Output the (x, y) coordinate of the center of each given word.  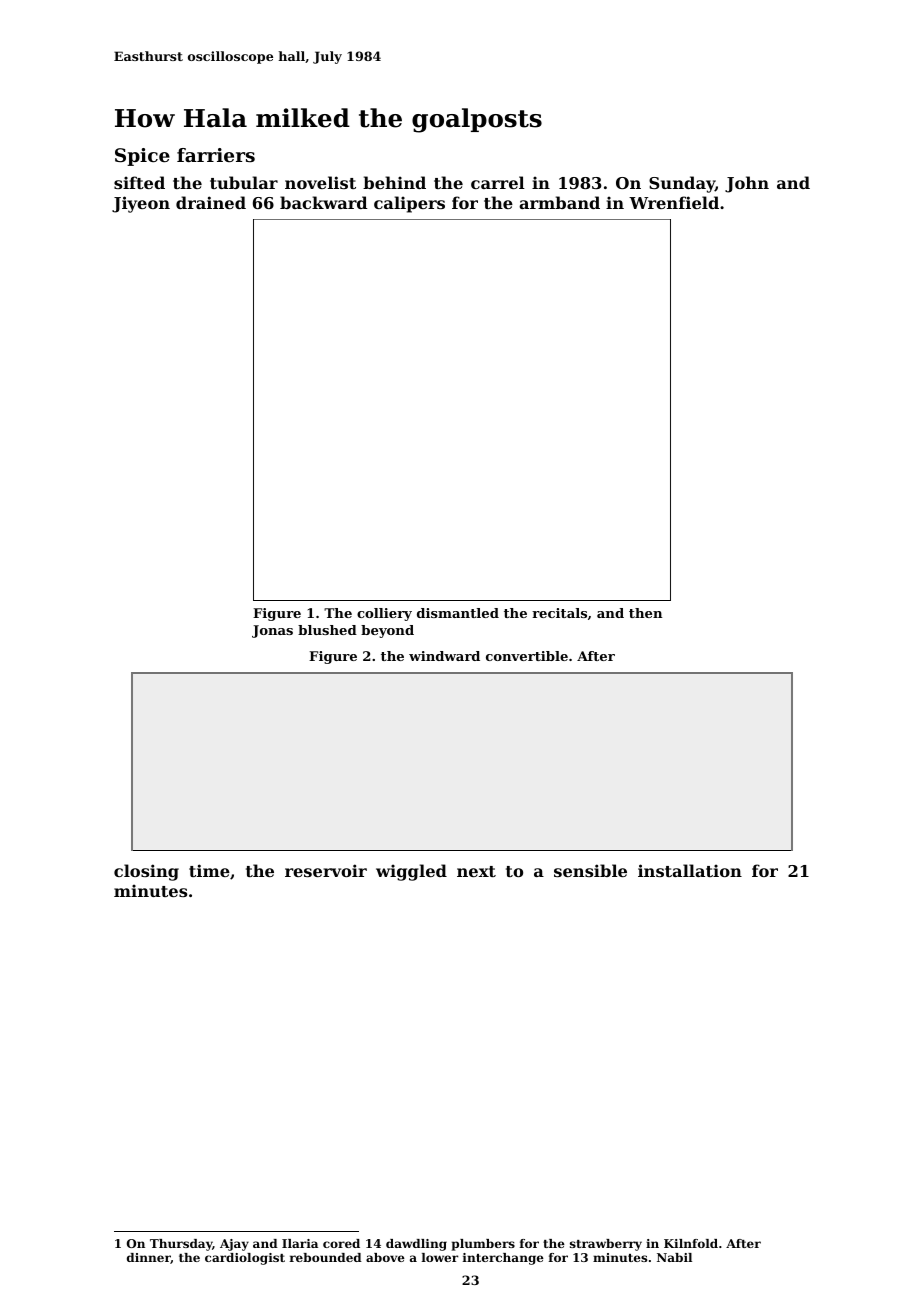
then (645, 613)
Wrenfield (674, 202)
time (209, 870)
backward (324, 202)
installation (690, 870)
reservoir (326, 870)
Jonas (272, 631)
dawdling (416, 1245)
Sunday (682, 184)
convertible (527, 656)
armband (559, 202)
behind (394, 182)
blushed (327, 630)
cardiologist (245, 1259)
